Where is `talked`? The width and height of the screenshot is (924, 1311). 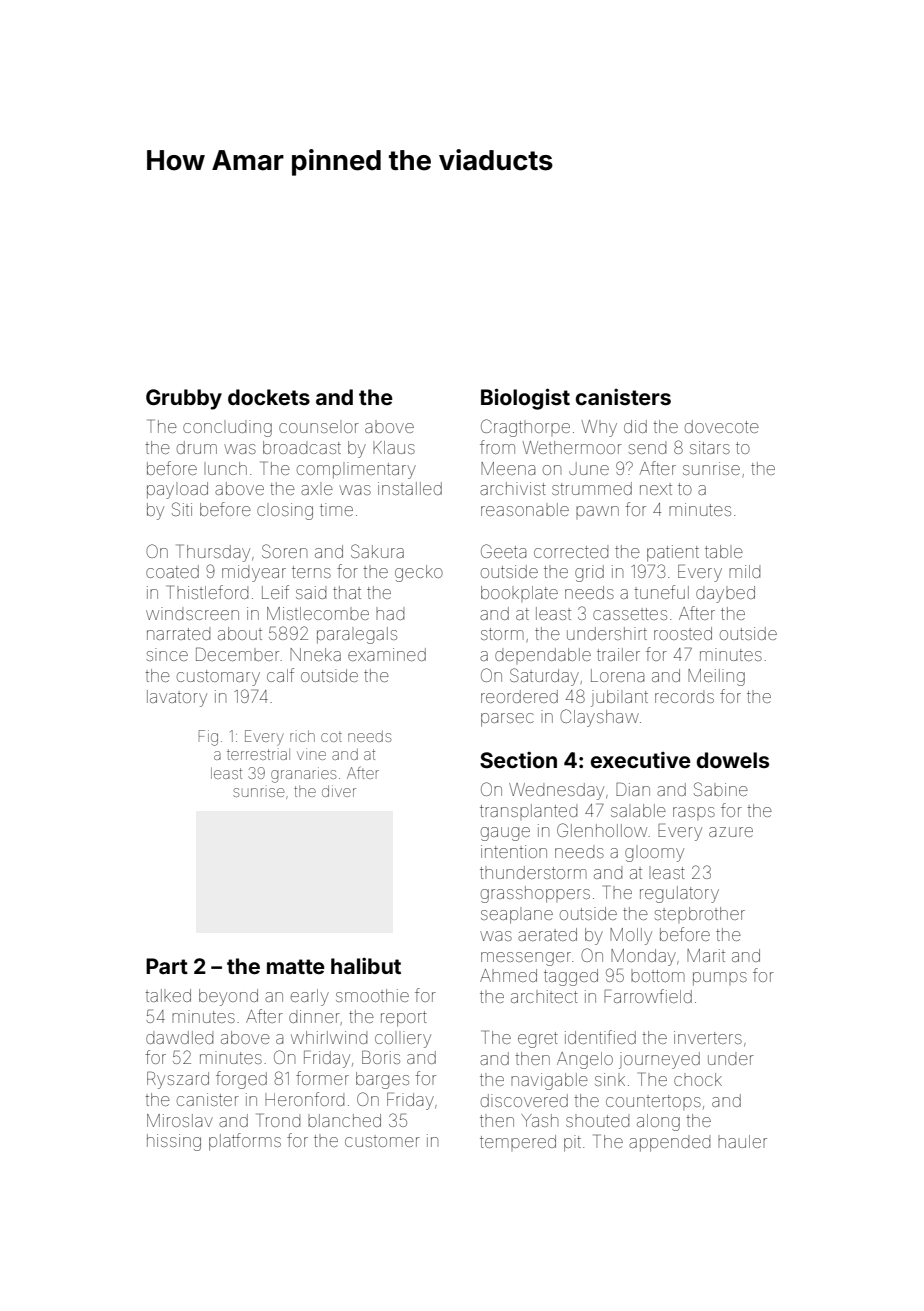
talked is located at coordinates (168, 995).
